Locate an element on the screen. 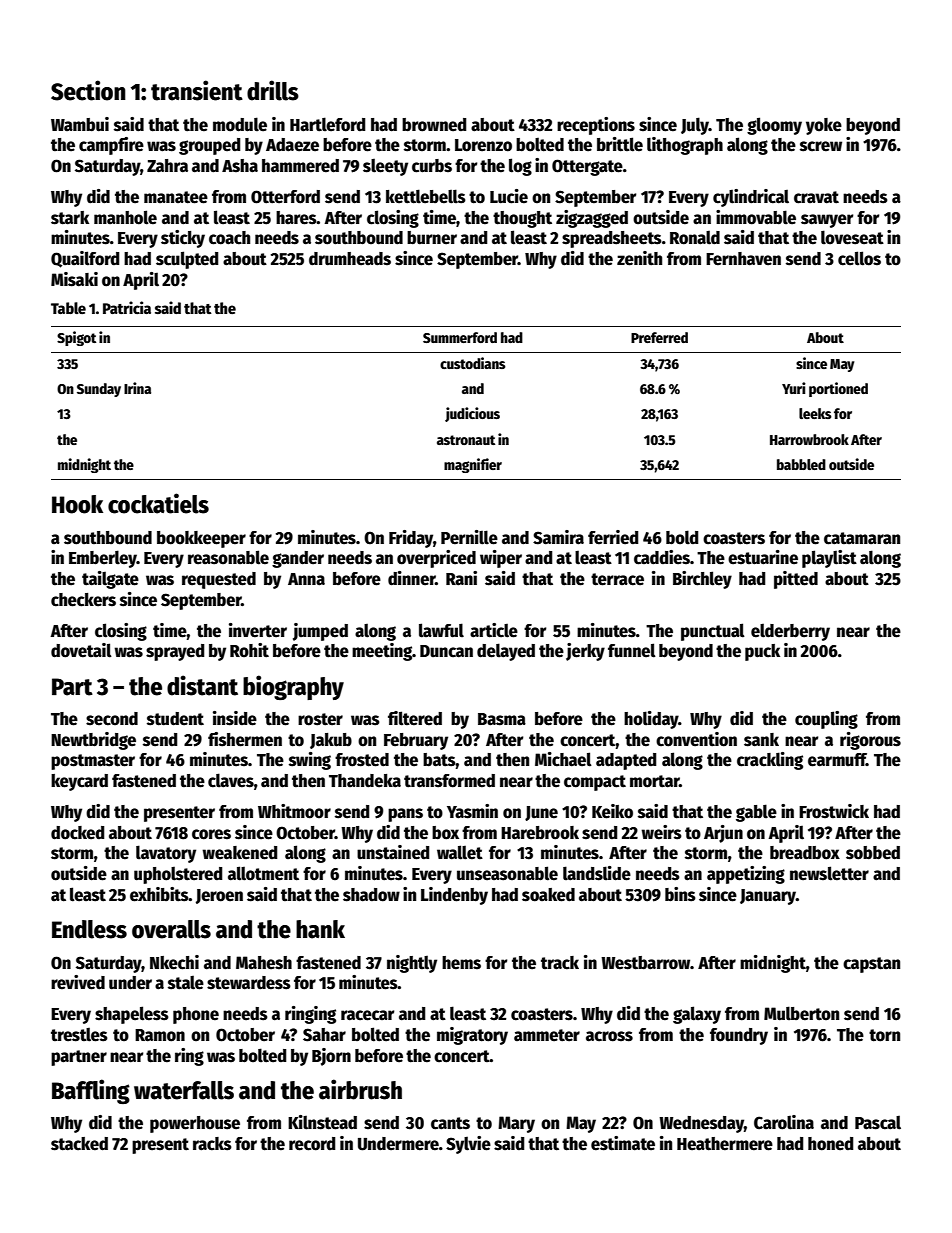 This screenshot has width=952, height=1233. receptions is located at coordinates (596, 126).
